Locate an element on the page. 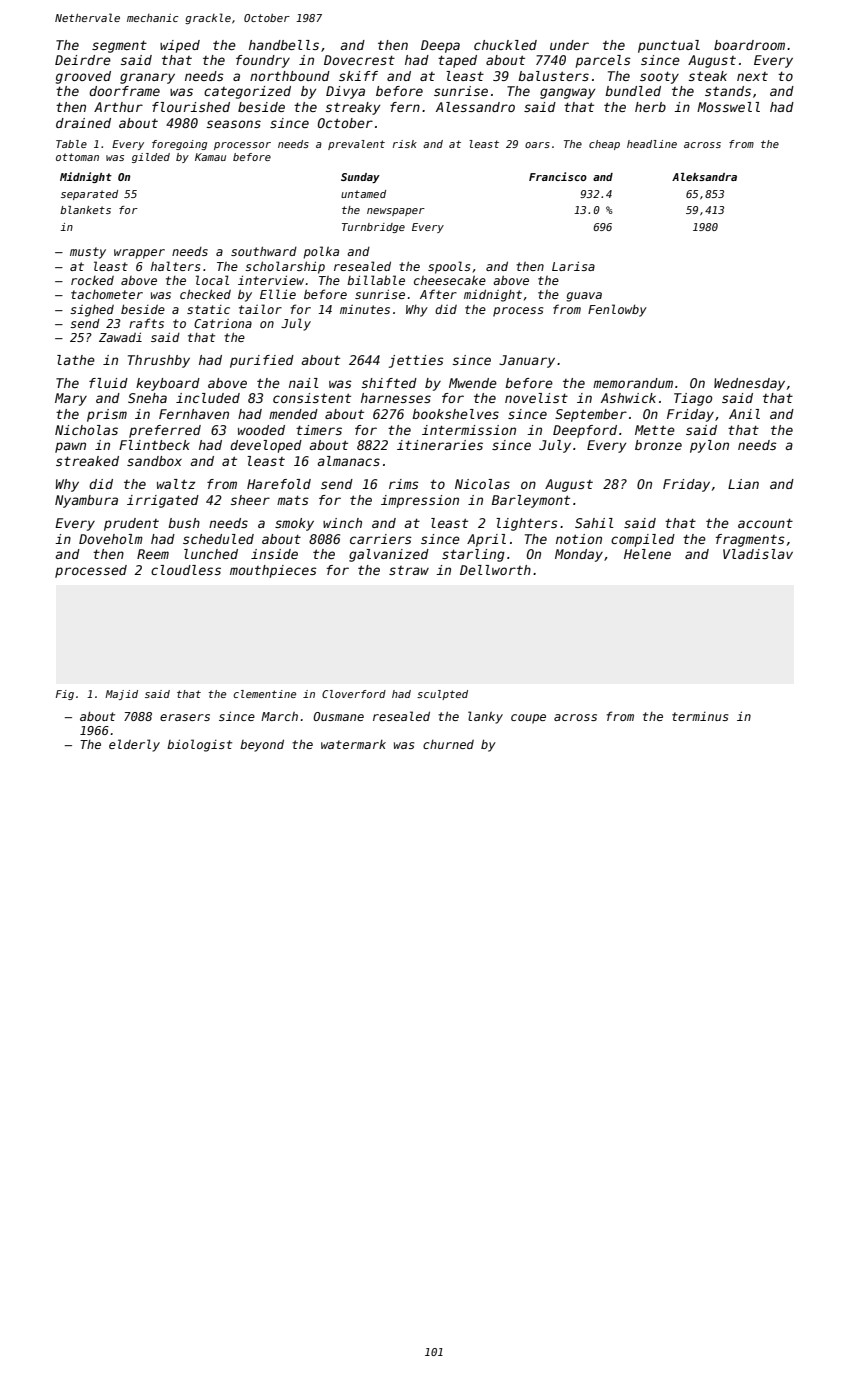 Image resolution: width=849 pixels, height=1400 pixels. Fig is located at coordinates (65, 695).
